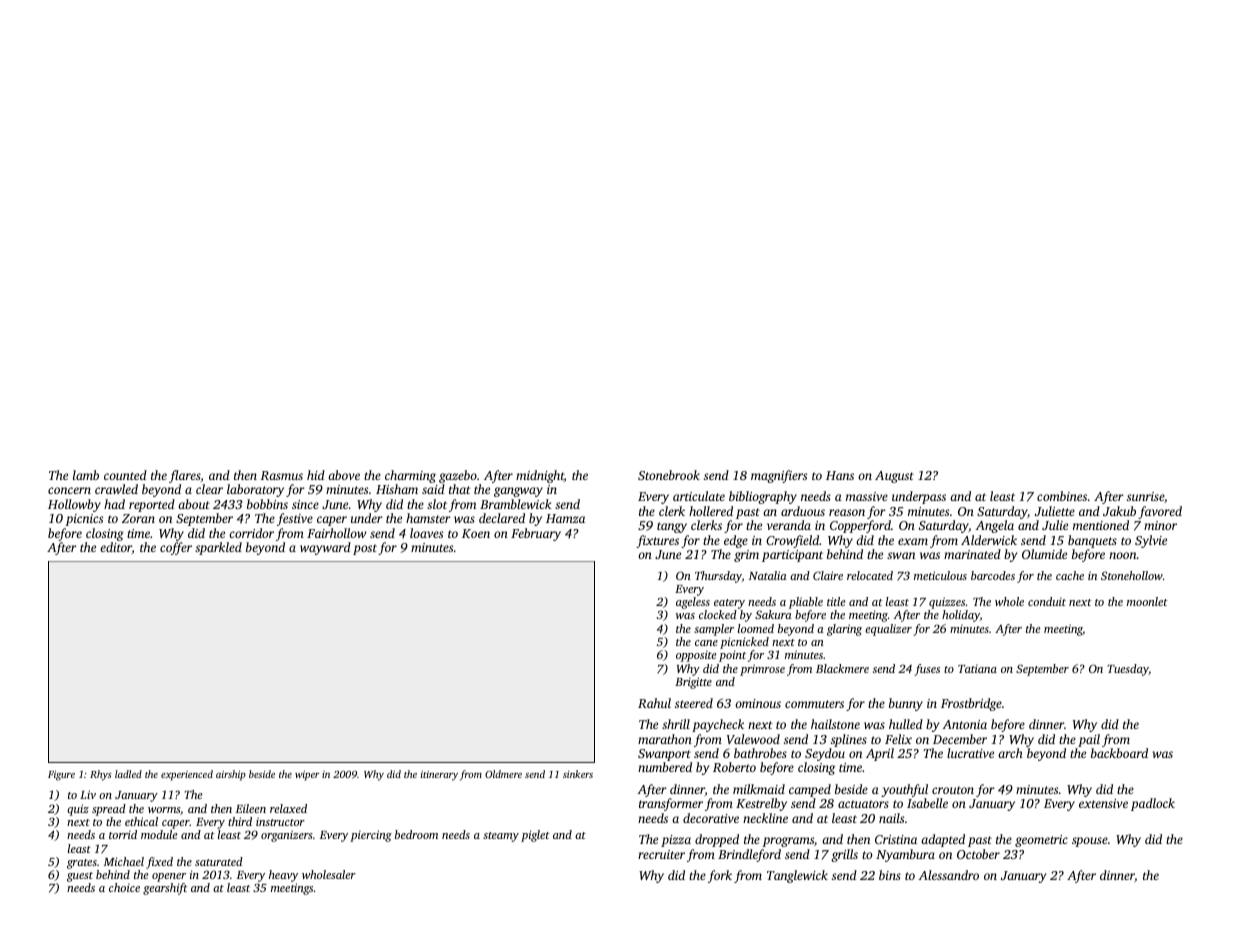 This screenshot has width=1233, height=952. Describe the element at coordinates (1062, 496) in the screenshot. I see `combines` at that location.
